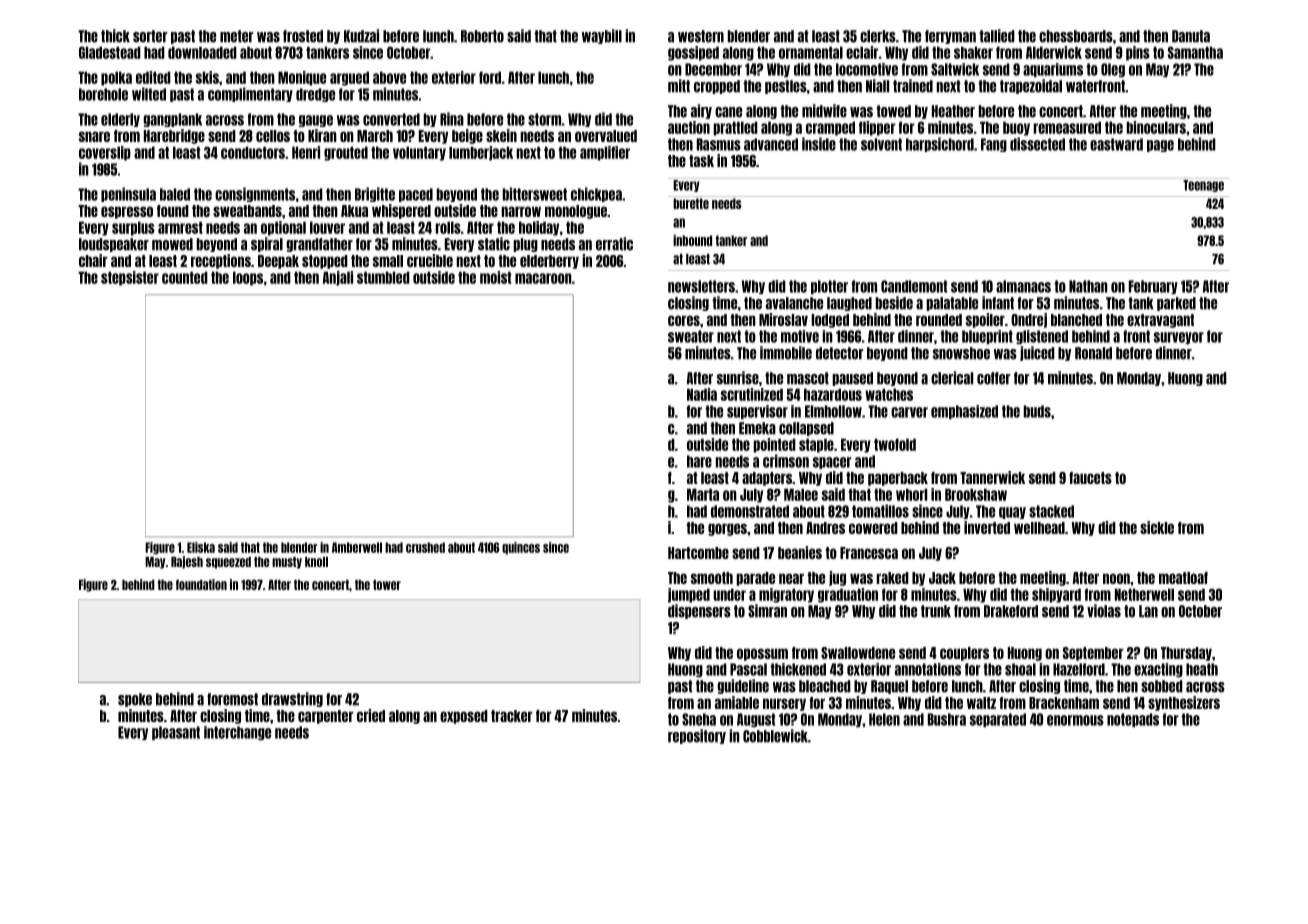 The image size is (1308, 924). What do you see at coordinates (1029, 320) in the document?
I see `Ondrej` at bounding box center [1029, 320].
